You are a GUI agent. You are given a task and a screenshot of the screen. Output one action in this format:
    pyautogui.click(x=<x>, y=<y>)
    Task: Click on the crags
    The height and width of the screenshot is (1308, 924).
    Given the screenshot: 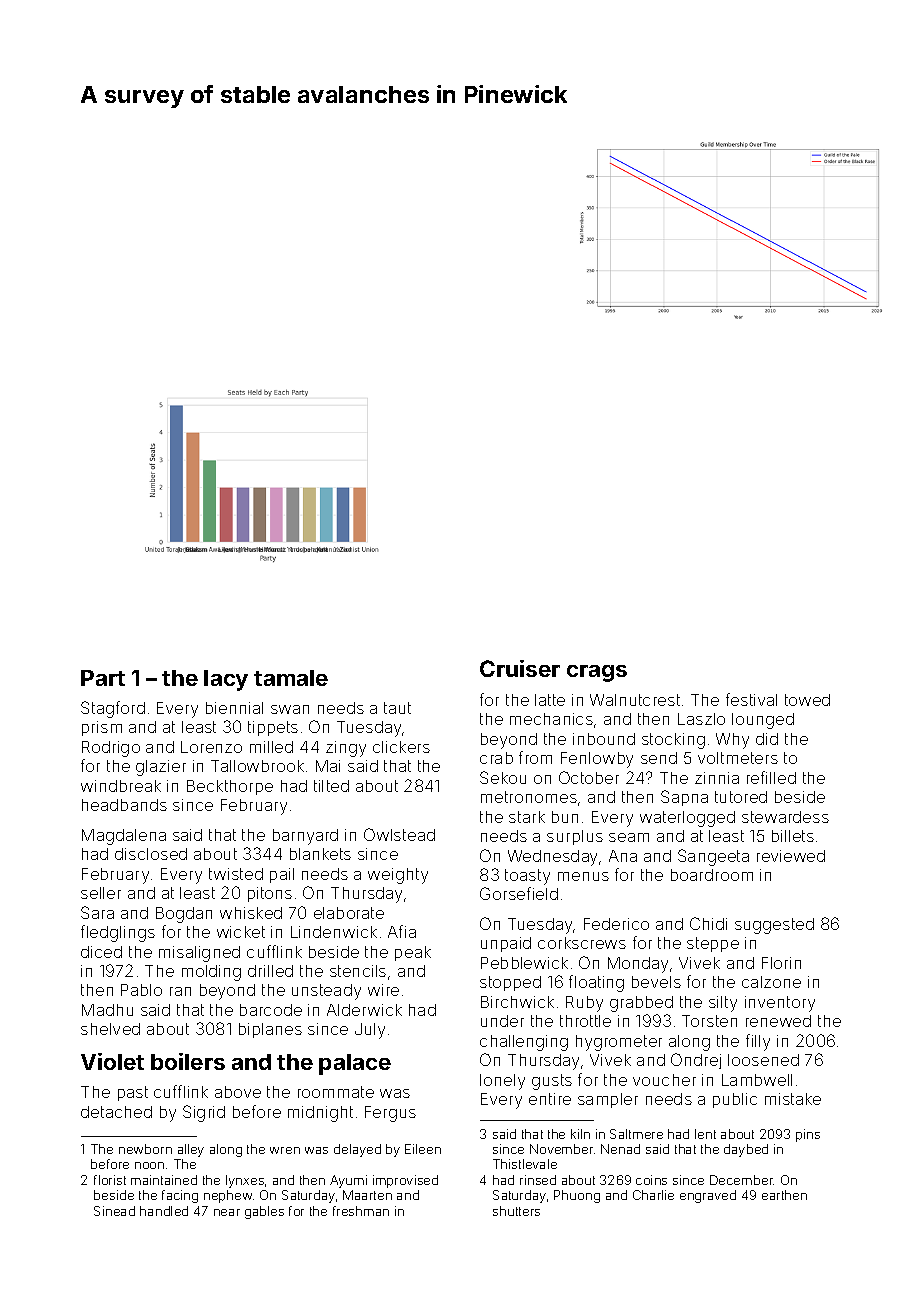 What is the action you would take?
    pyautogui.click(x=597, y=673)
